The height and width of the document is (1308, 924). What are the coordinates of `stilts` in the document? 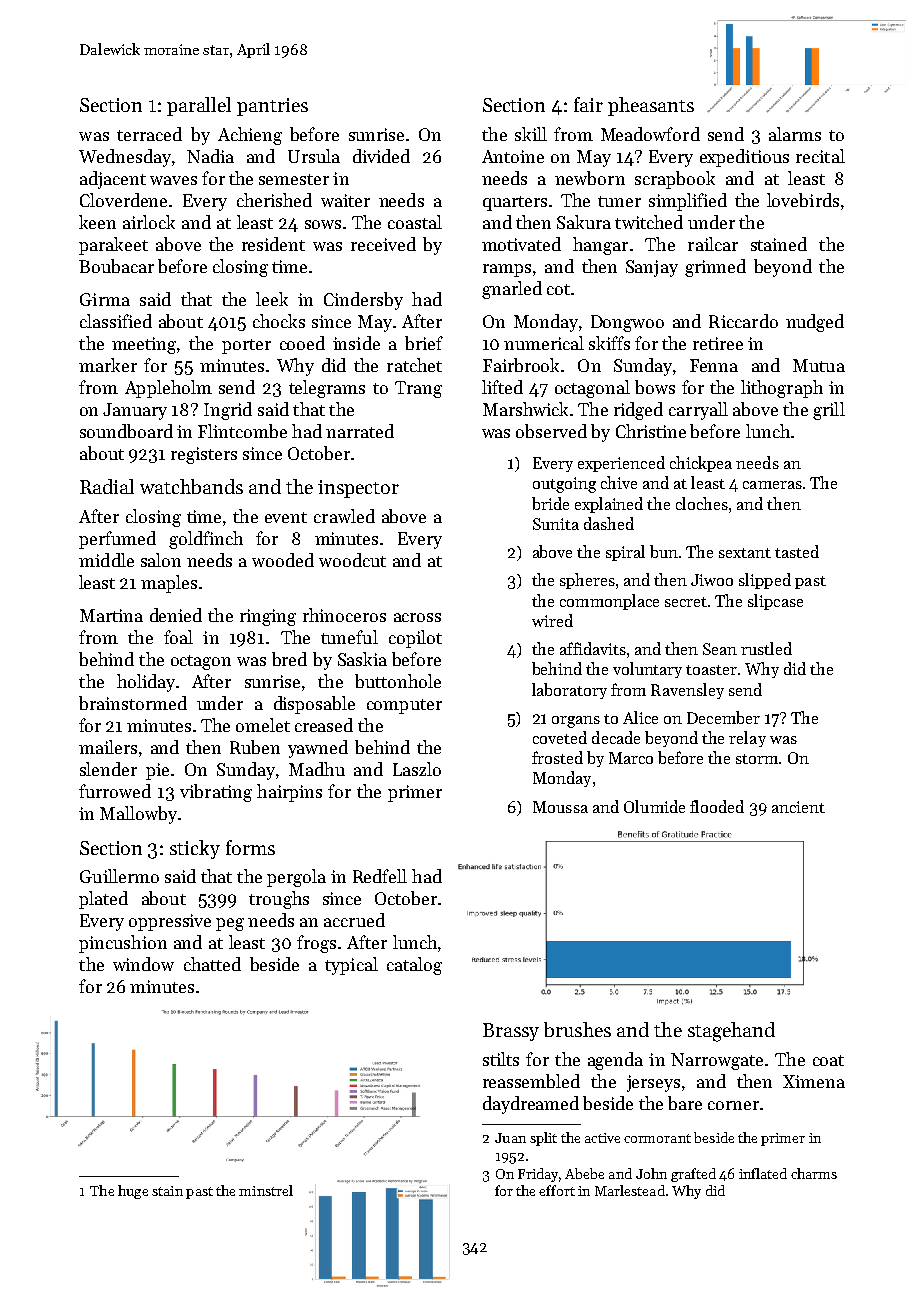 It's located at (501, 1059).
